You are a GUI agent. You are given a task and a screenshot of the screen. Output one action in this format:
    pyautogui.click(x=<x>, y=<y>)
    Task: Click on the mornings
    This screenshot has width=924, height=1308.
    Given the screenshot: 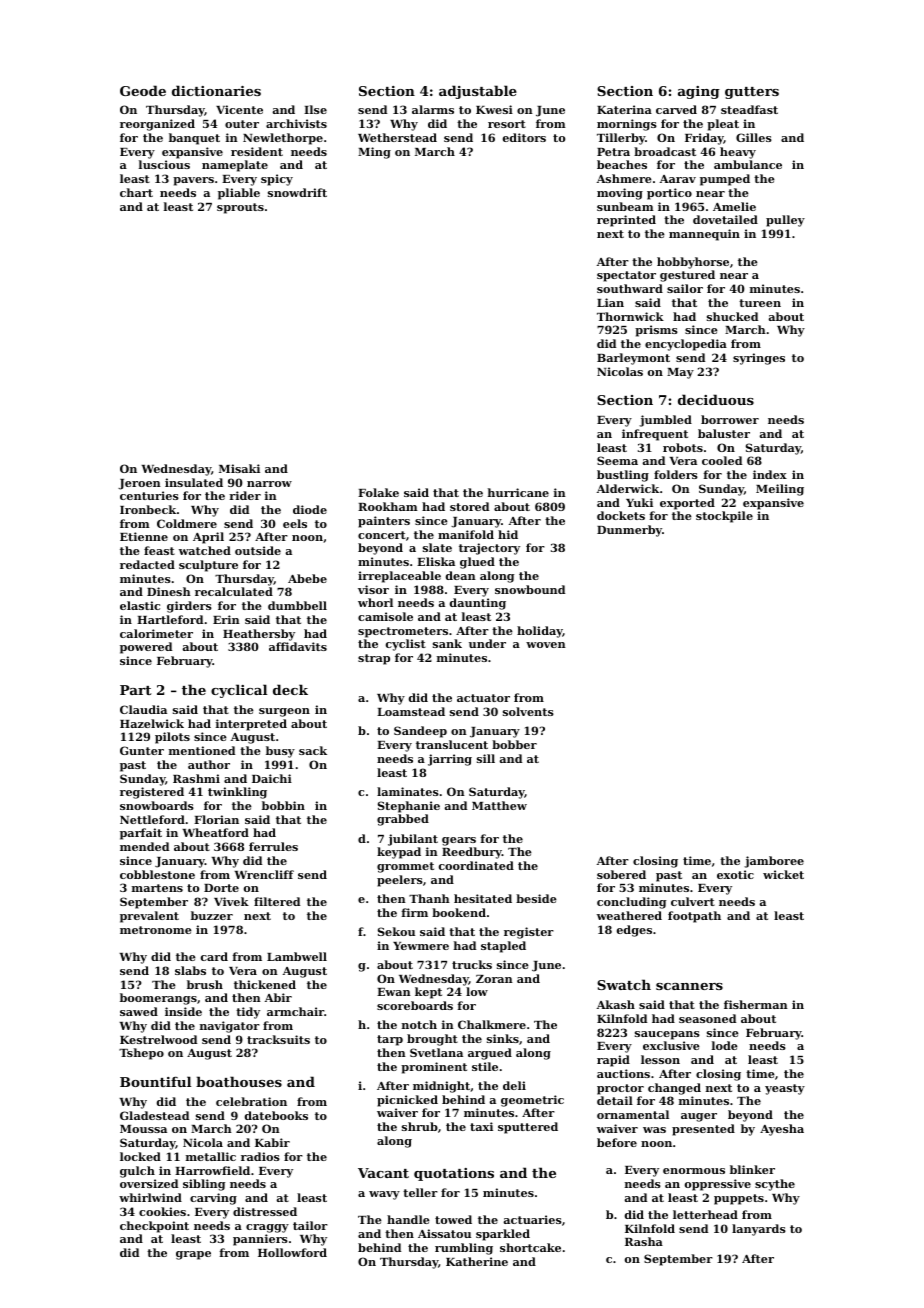 What is the action you would take?
    pyautogui.click(x=627, y=125)
